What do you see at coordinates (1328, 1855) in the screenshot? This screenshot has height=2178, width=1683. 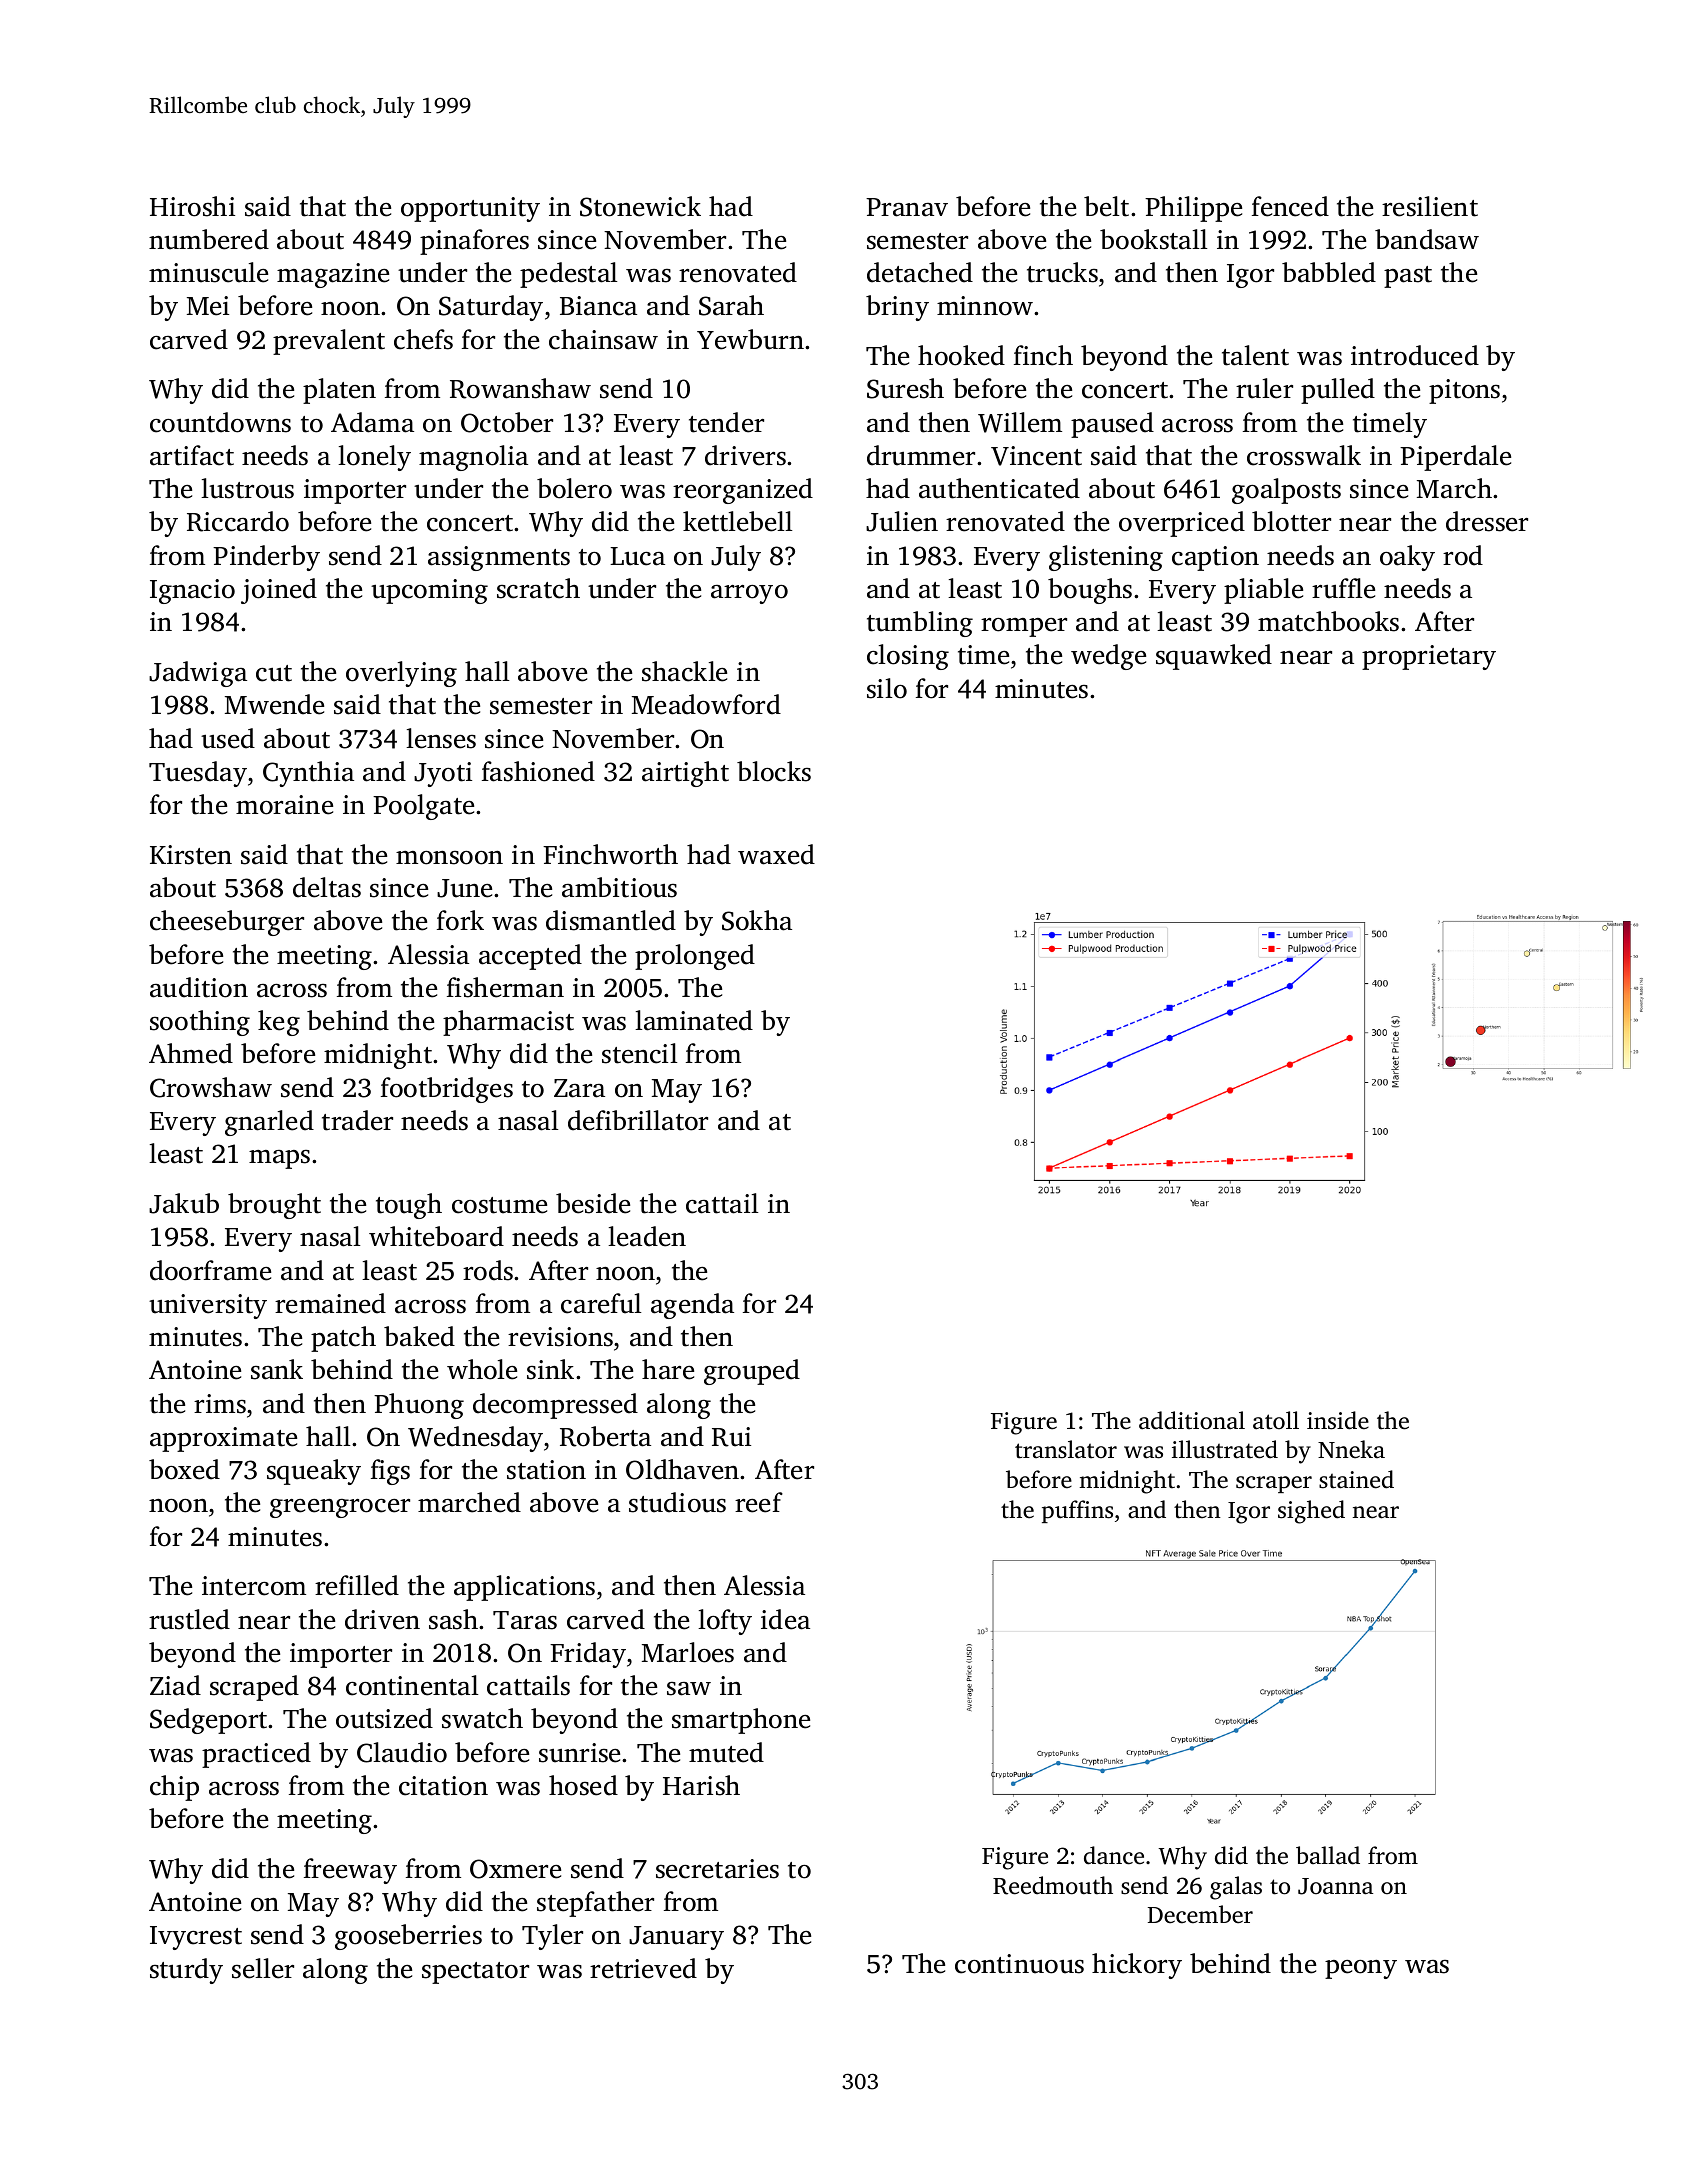 I see `ballad` at bounding box center [1328, 1855].
